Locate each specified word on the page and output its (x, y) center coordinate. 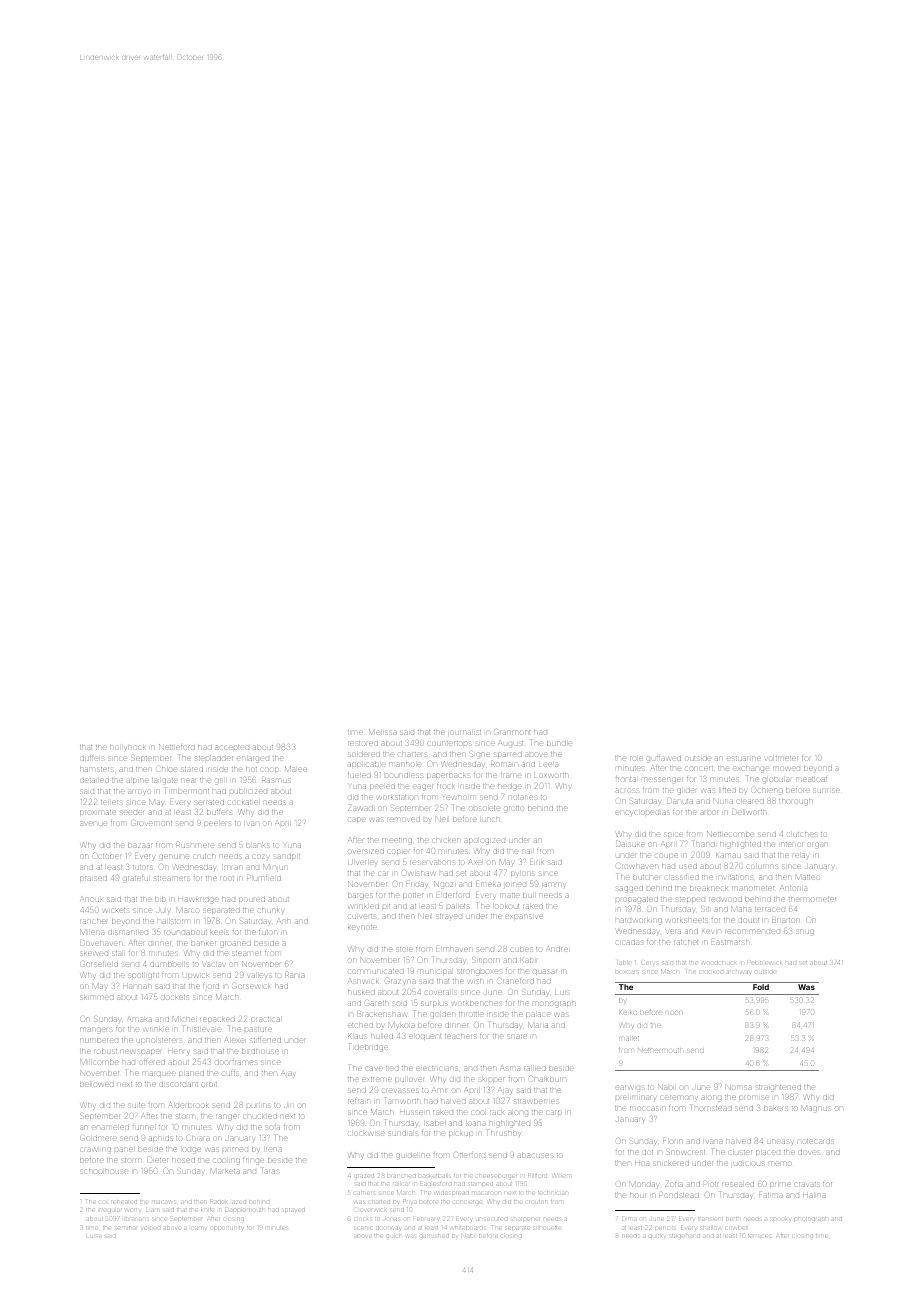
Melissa (383, 732)
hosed (183, 1160)
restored (363, 743)
